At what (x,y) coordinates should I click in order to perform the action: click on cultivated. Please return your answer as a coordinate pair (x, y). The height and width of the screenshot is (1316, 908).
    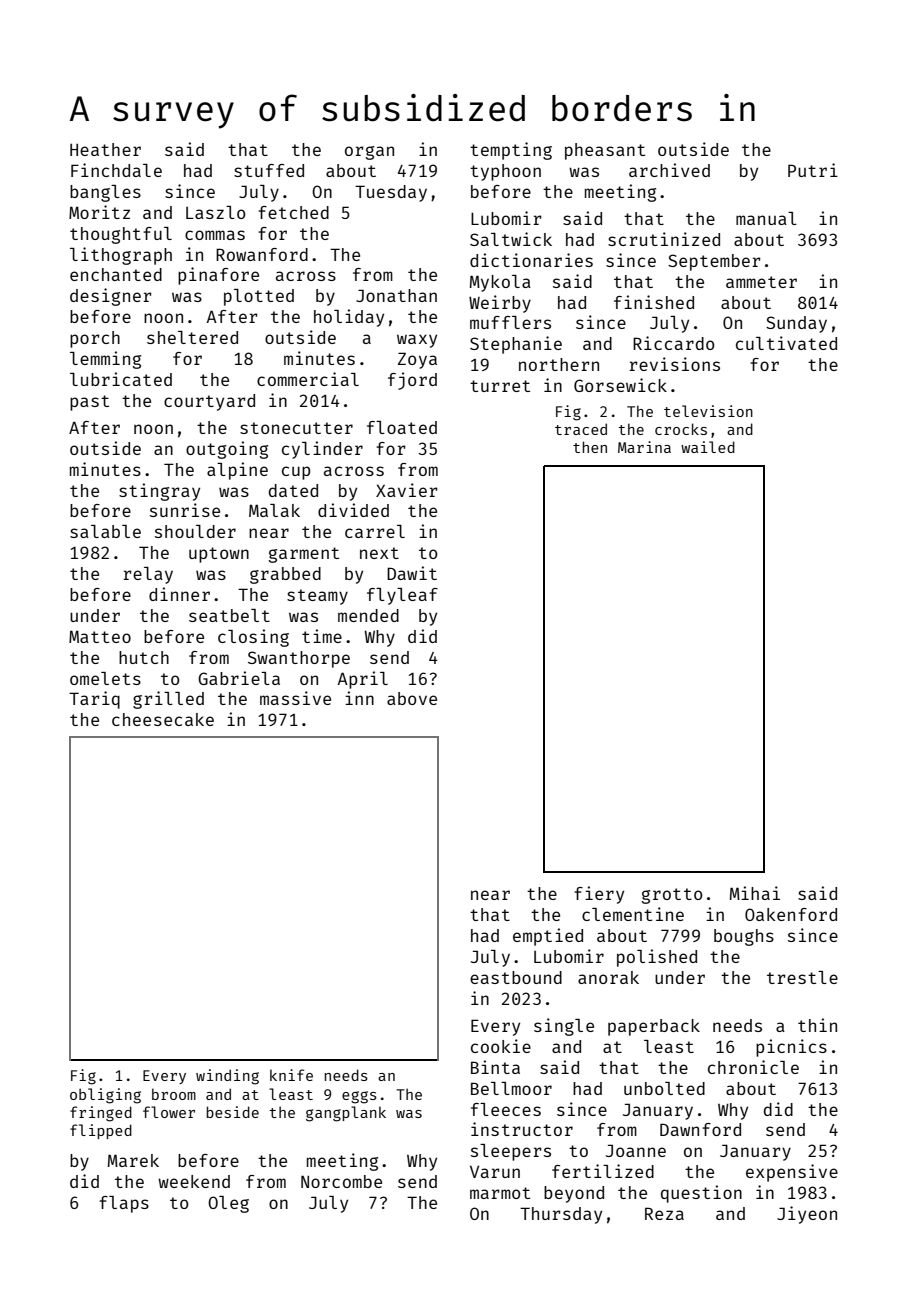
    Looking at the image, I should click on (786, 343).
